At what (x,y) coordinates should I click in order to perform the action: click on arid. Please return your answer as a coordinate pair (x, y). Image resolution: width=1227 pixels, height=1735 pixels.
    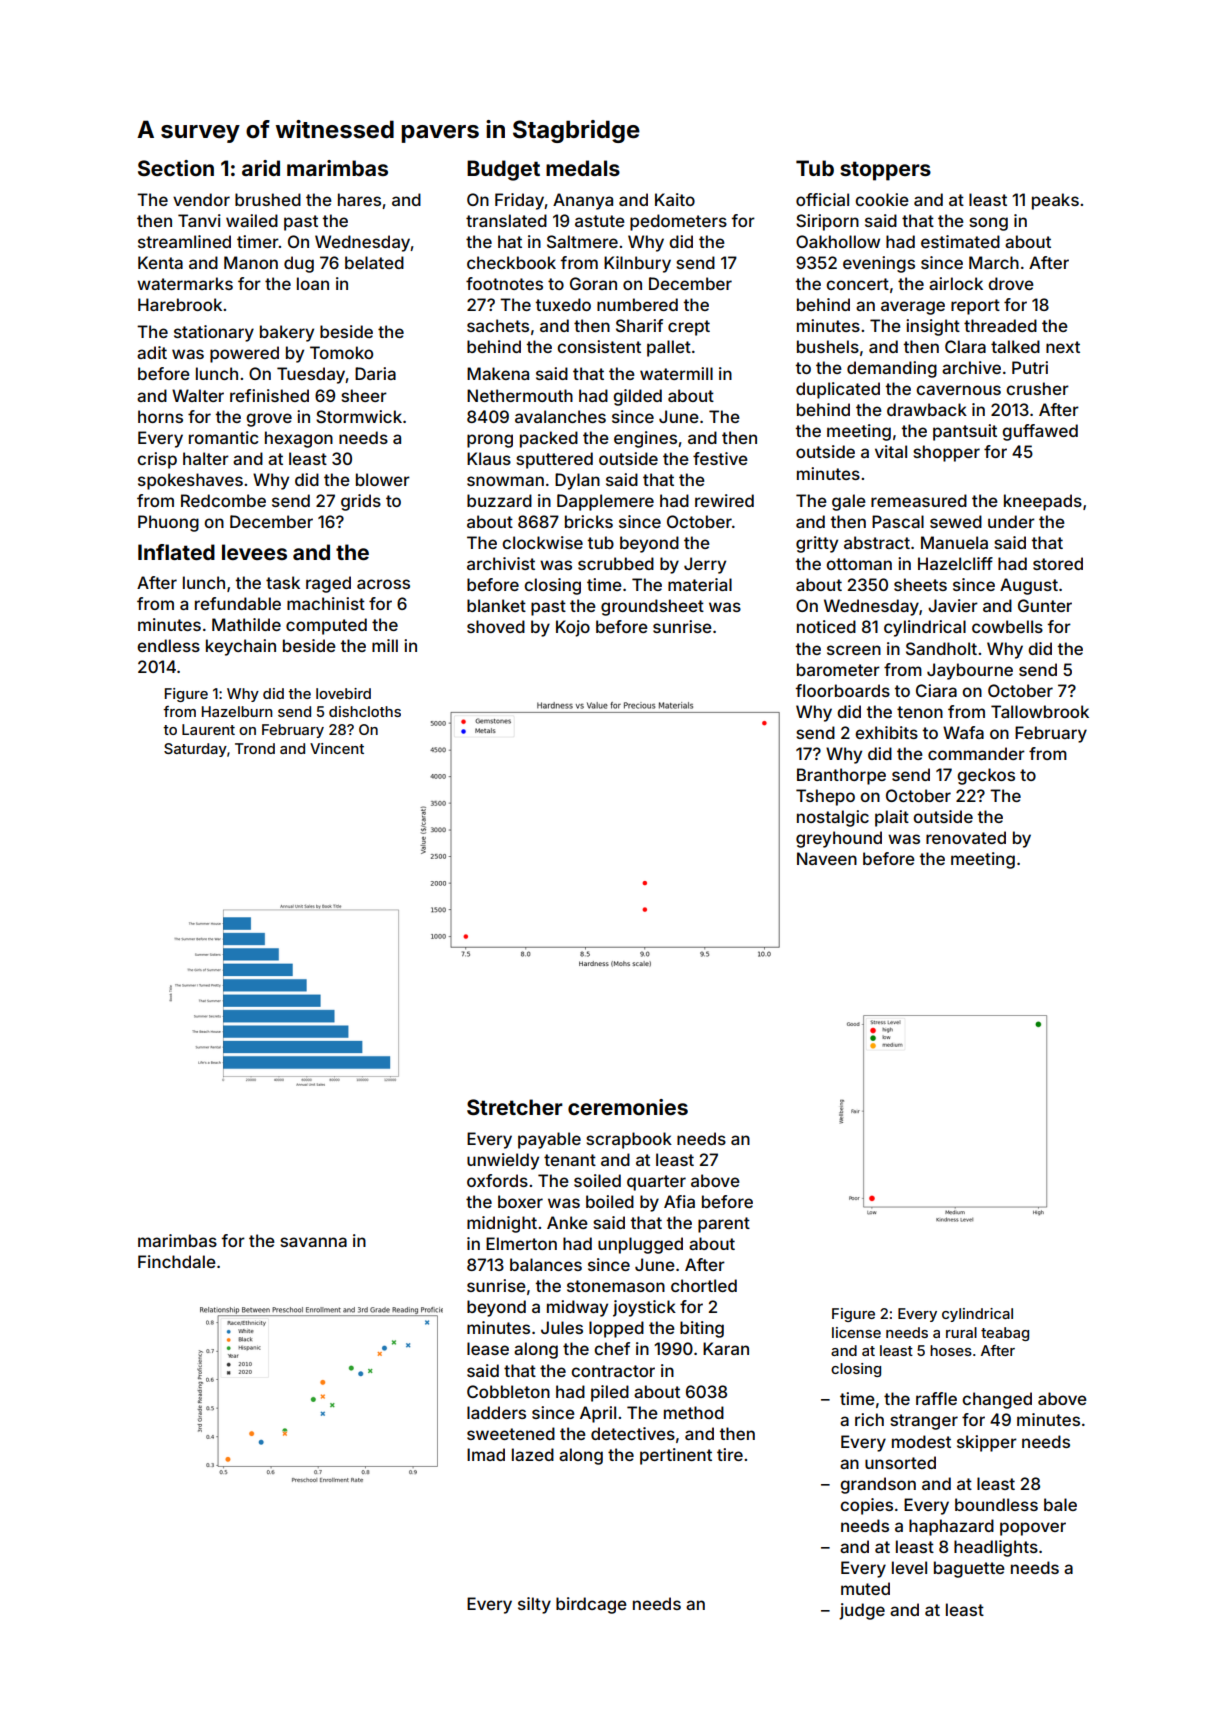
    Looking at the image, I should click on (261, 168).
